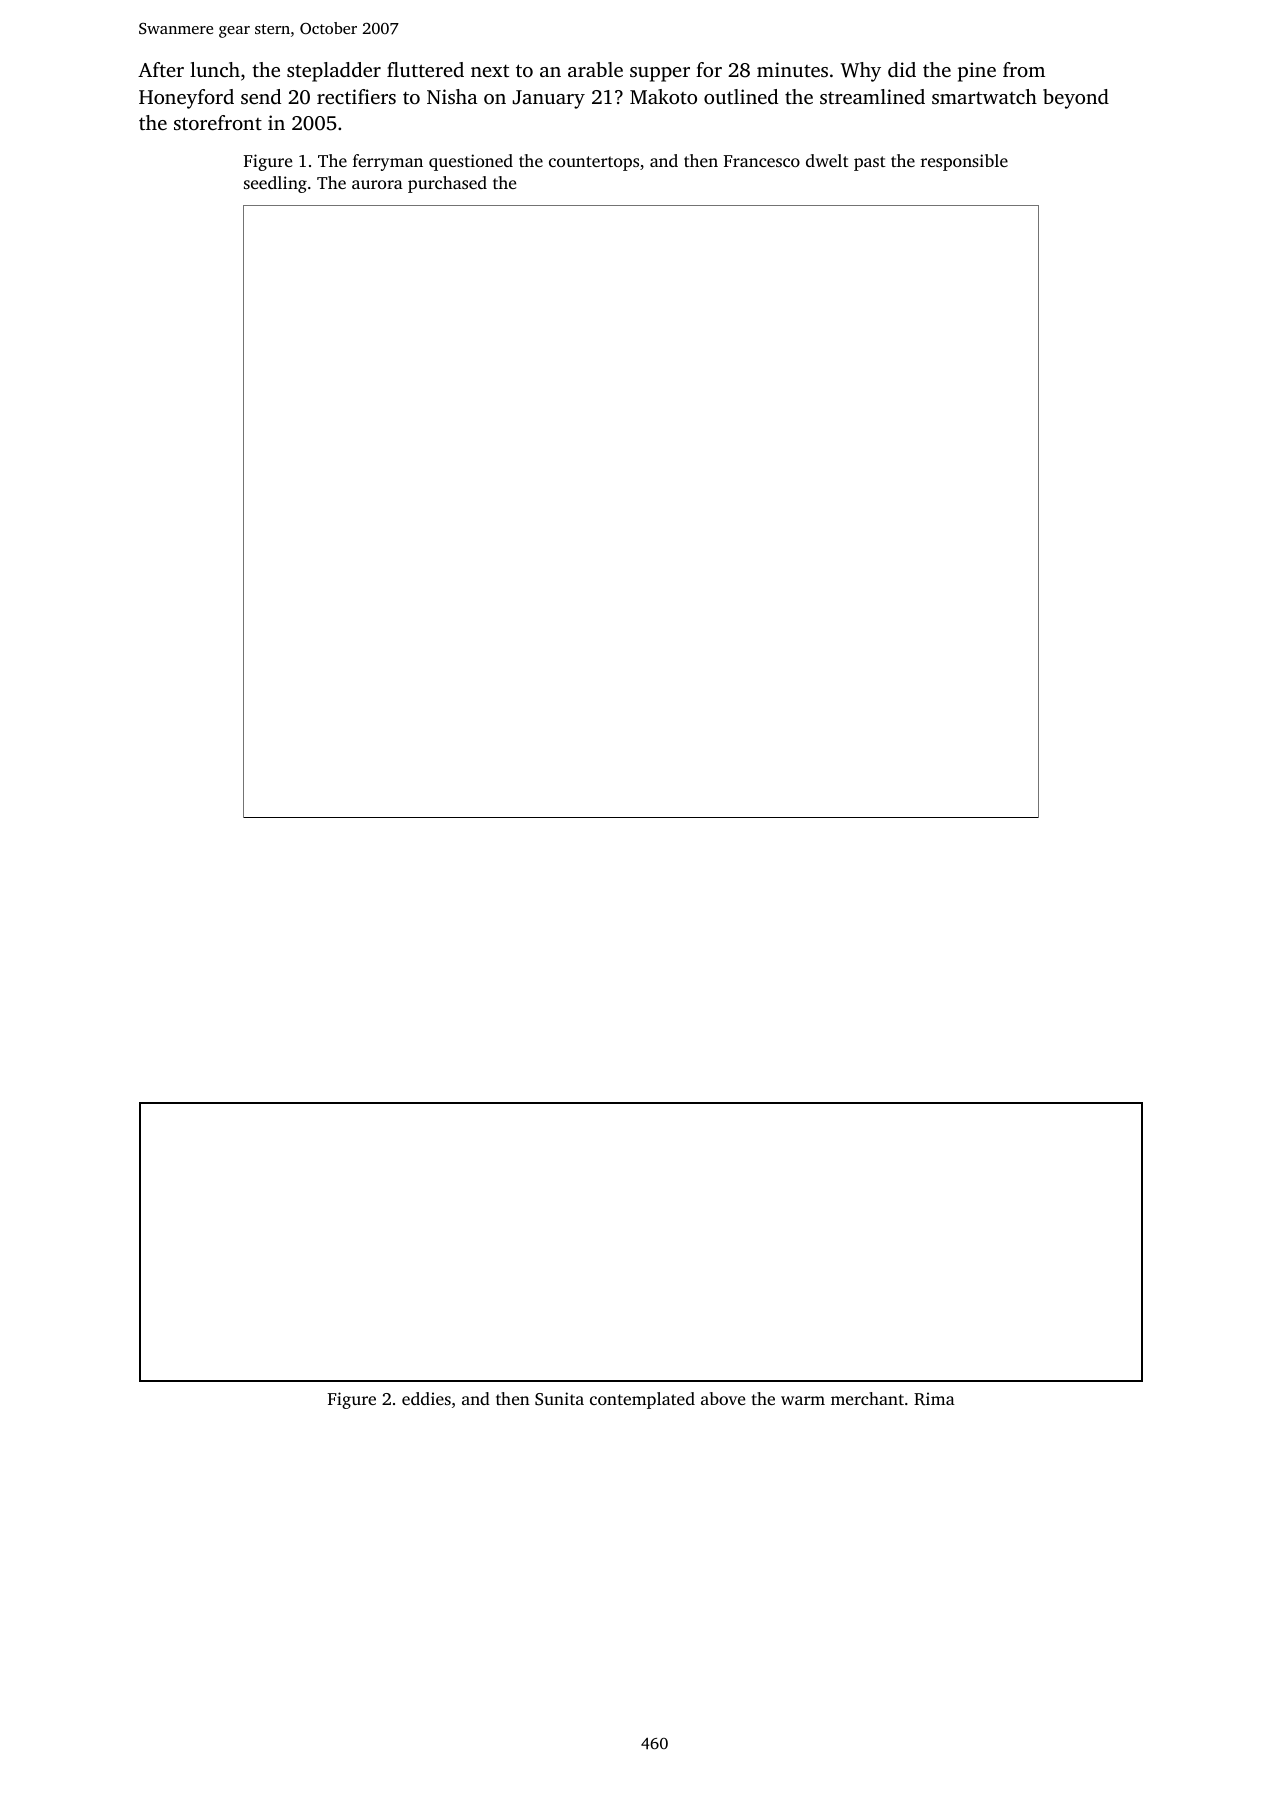 Image resolution: width=1282 pixels, height=1814 pixels. Describe the element at coordinates (559, 1399) in the page. I see `Sunita` at that location.
